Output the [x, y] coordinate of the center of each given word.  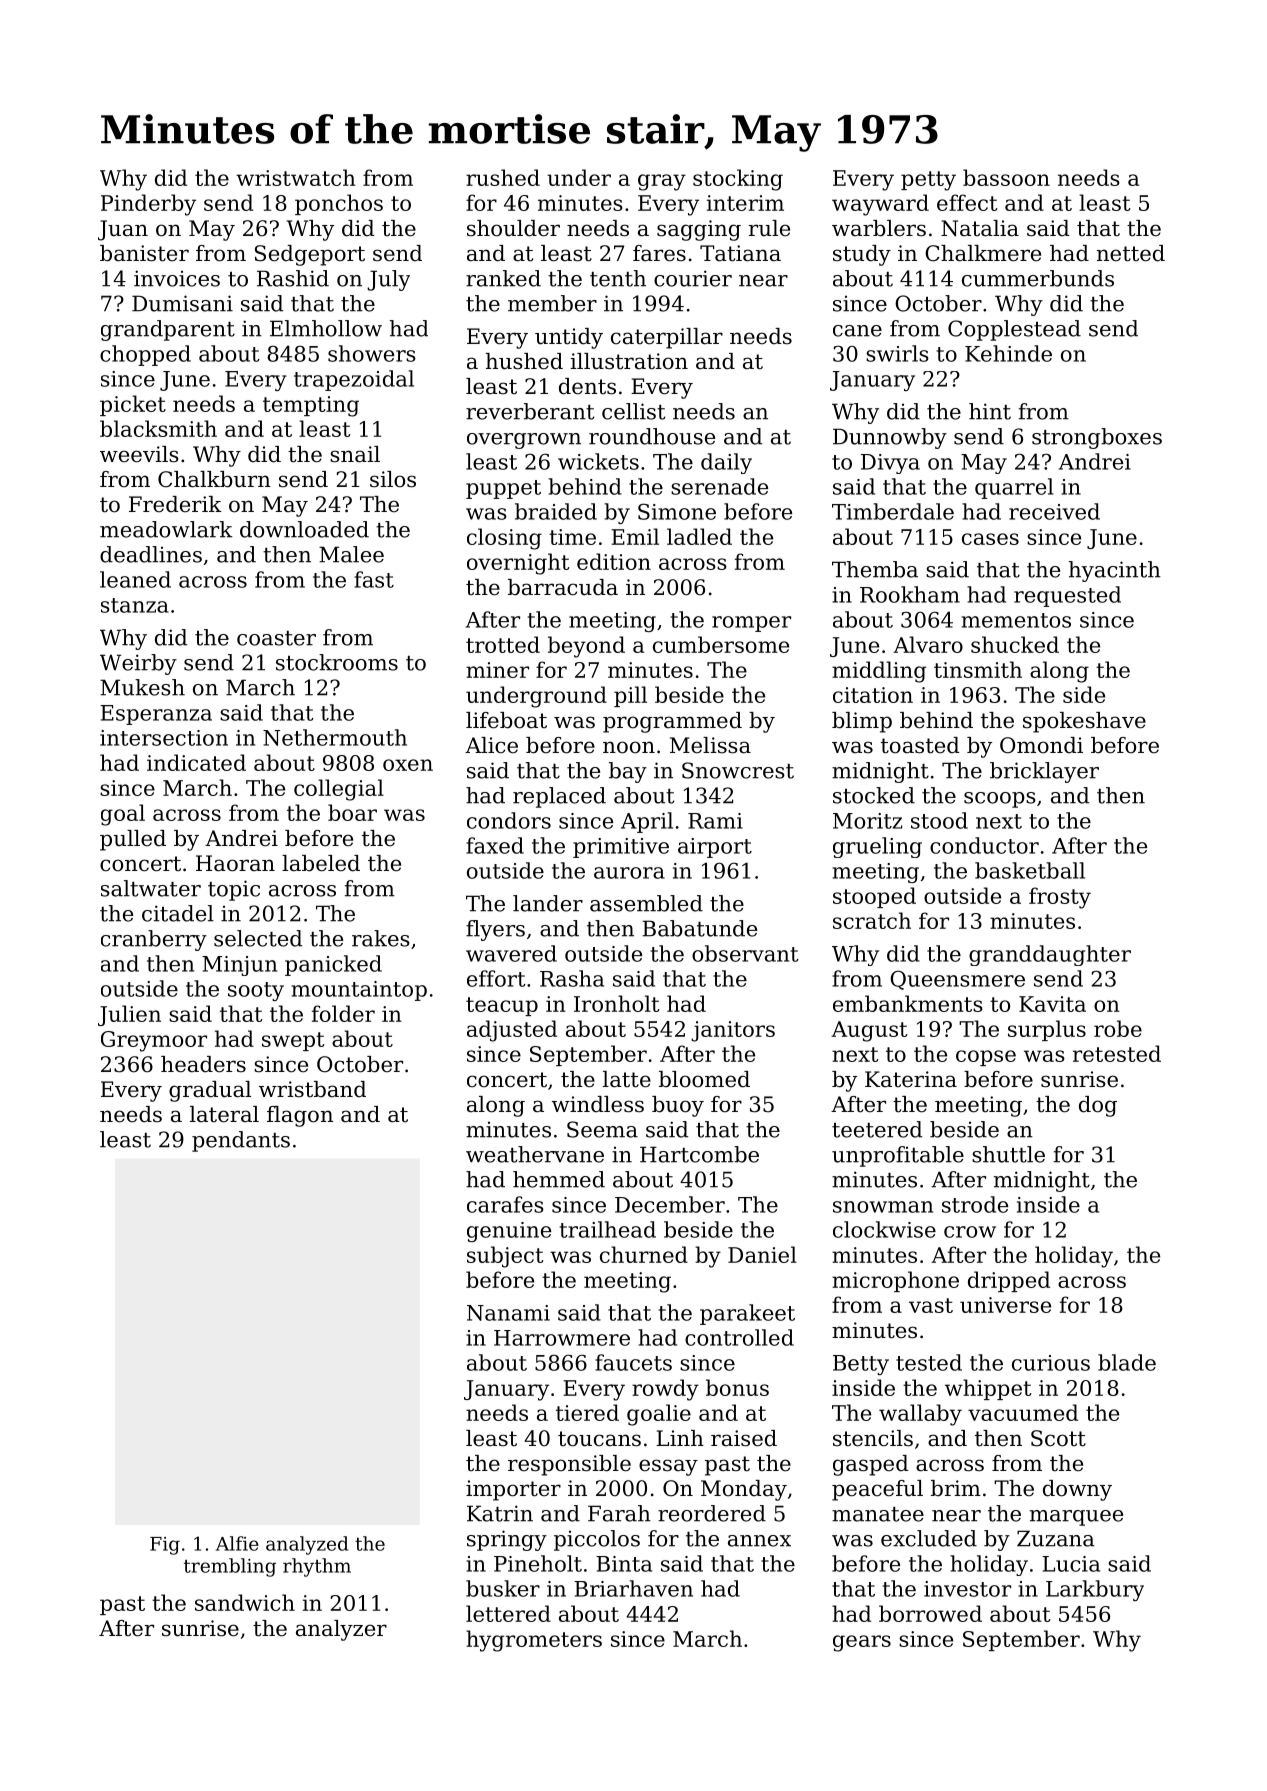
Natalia [980, 228]
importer [513, 1490]
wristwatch [296, 177]
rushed [503, 177]
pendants [241, 1141]
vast [931, 1305]
